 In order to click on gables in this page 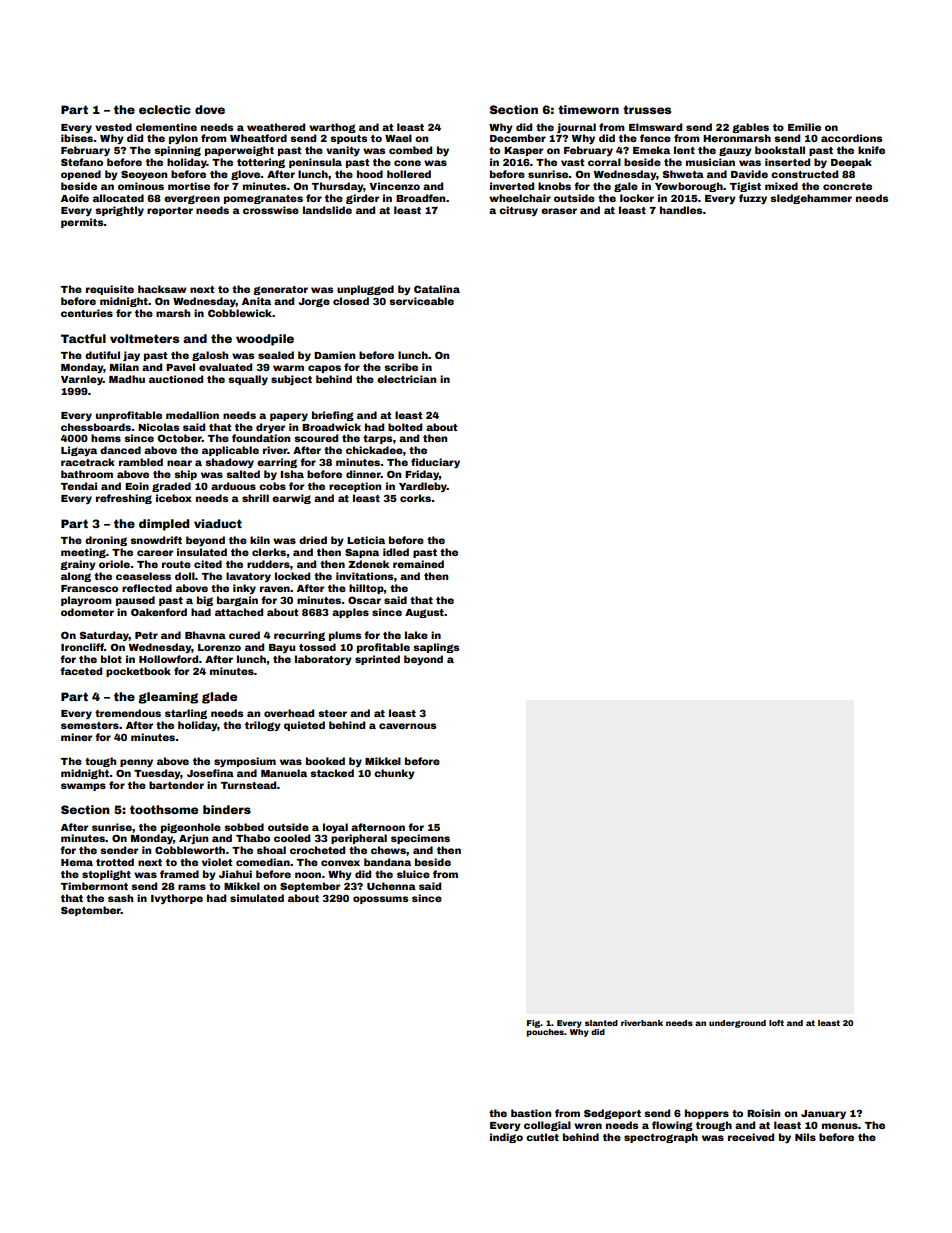, I will do `click(750, 128)`.
